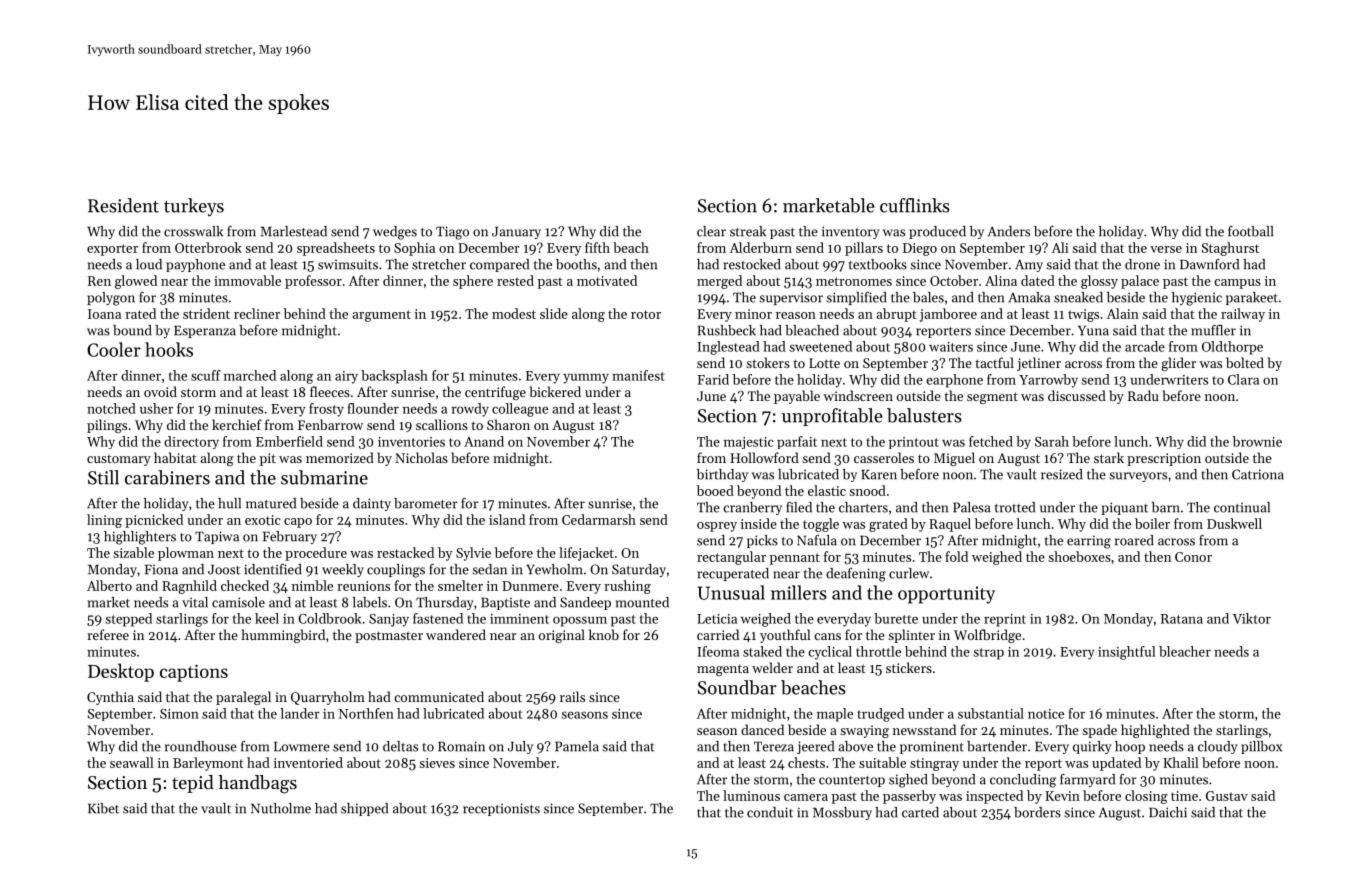 The height and width of the image is (887, 1372). What do you see at coordinates (194, 207) in the image?
I see `turkeys` at bounding box center [194, 207].
